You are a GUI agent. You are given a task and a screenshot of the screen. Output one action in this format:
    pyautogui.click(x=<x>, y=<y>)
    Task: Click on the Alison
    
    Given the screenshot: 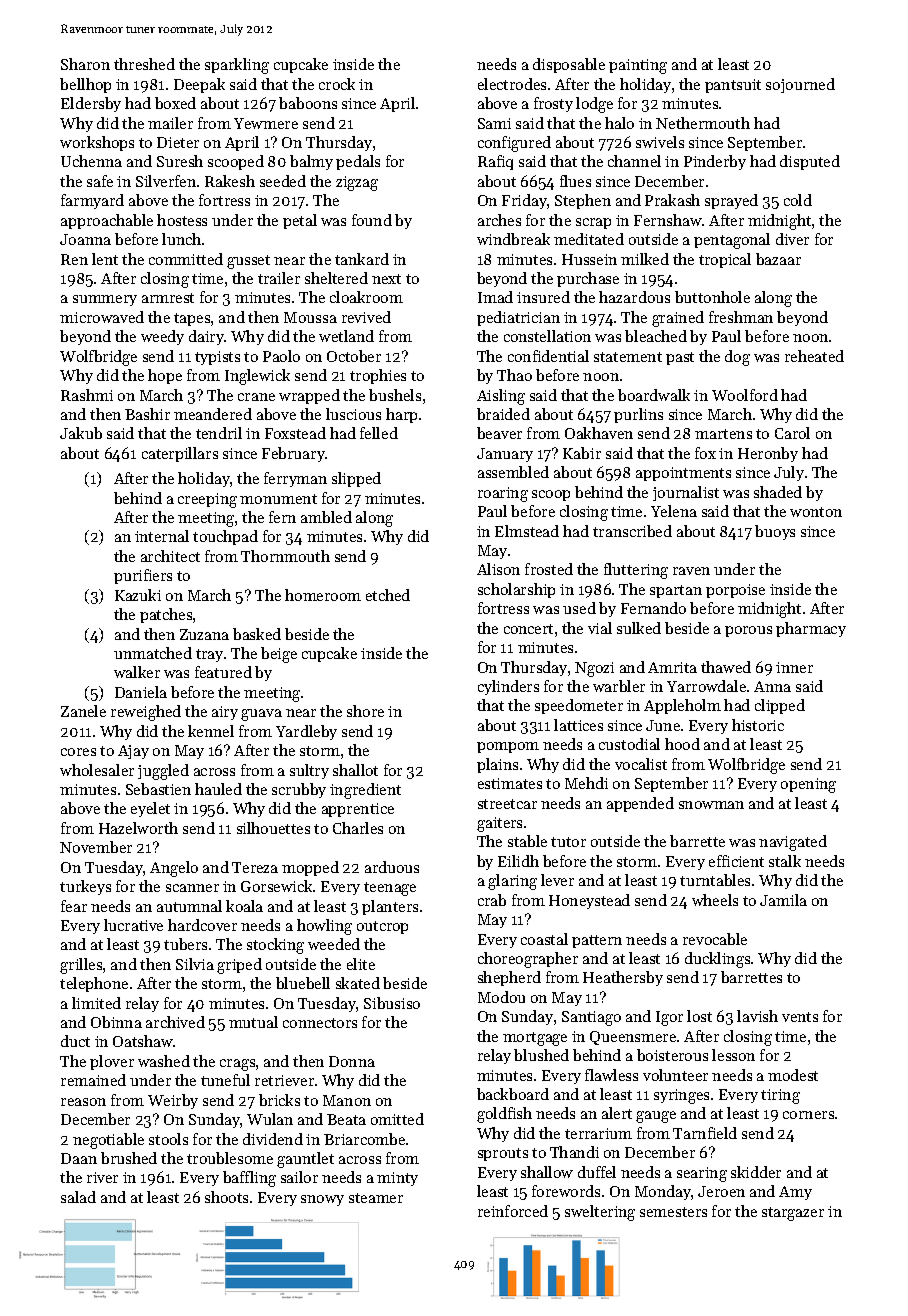 What is the action you would take?
    pyautogui.click(x=498, y=569)
